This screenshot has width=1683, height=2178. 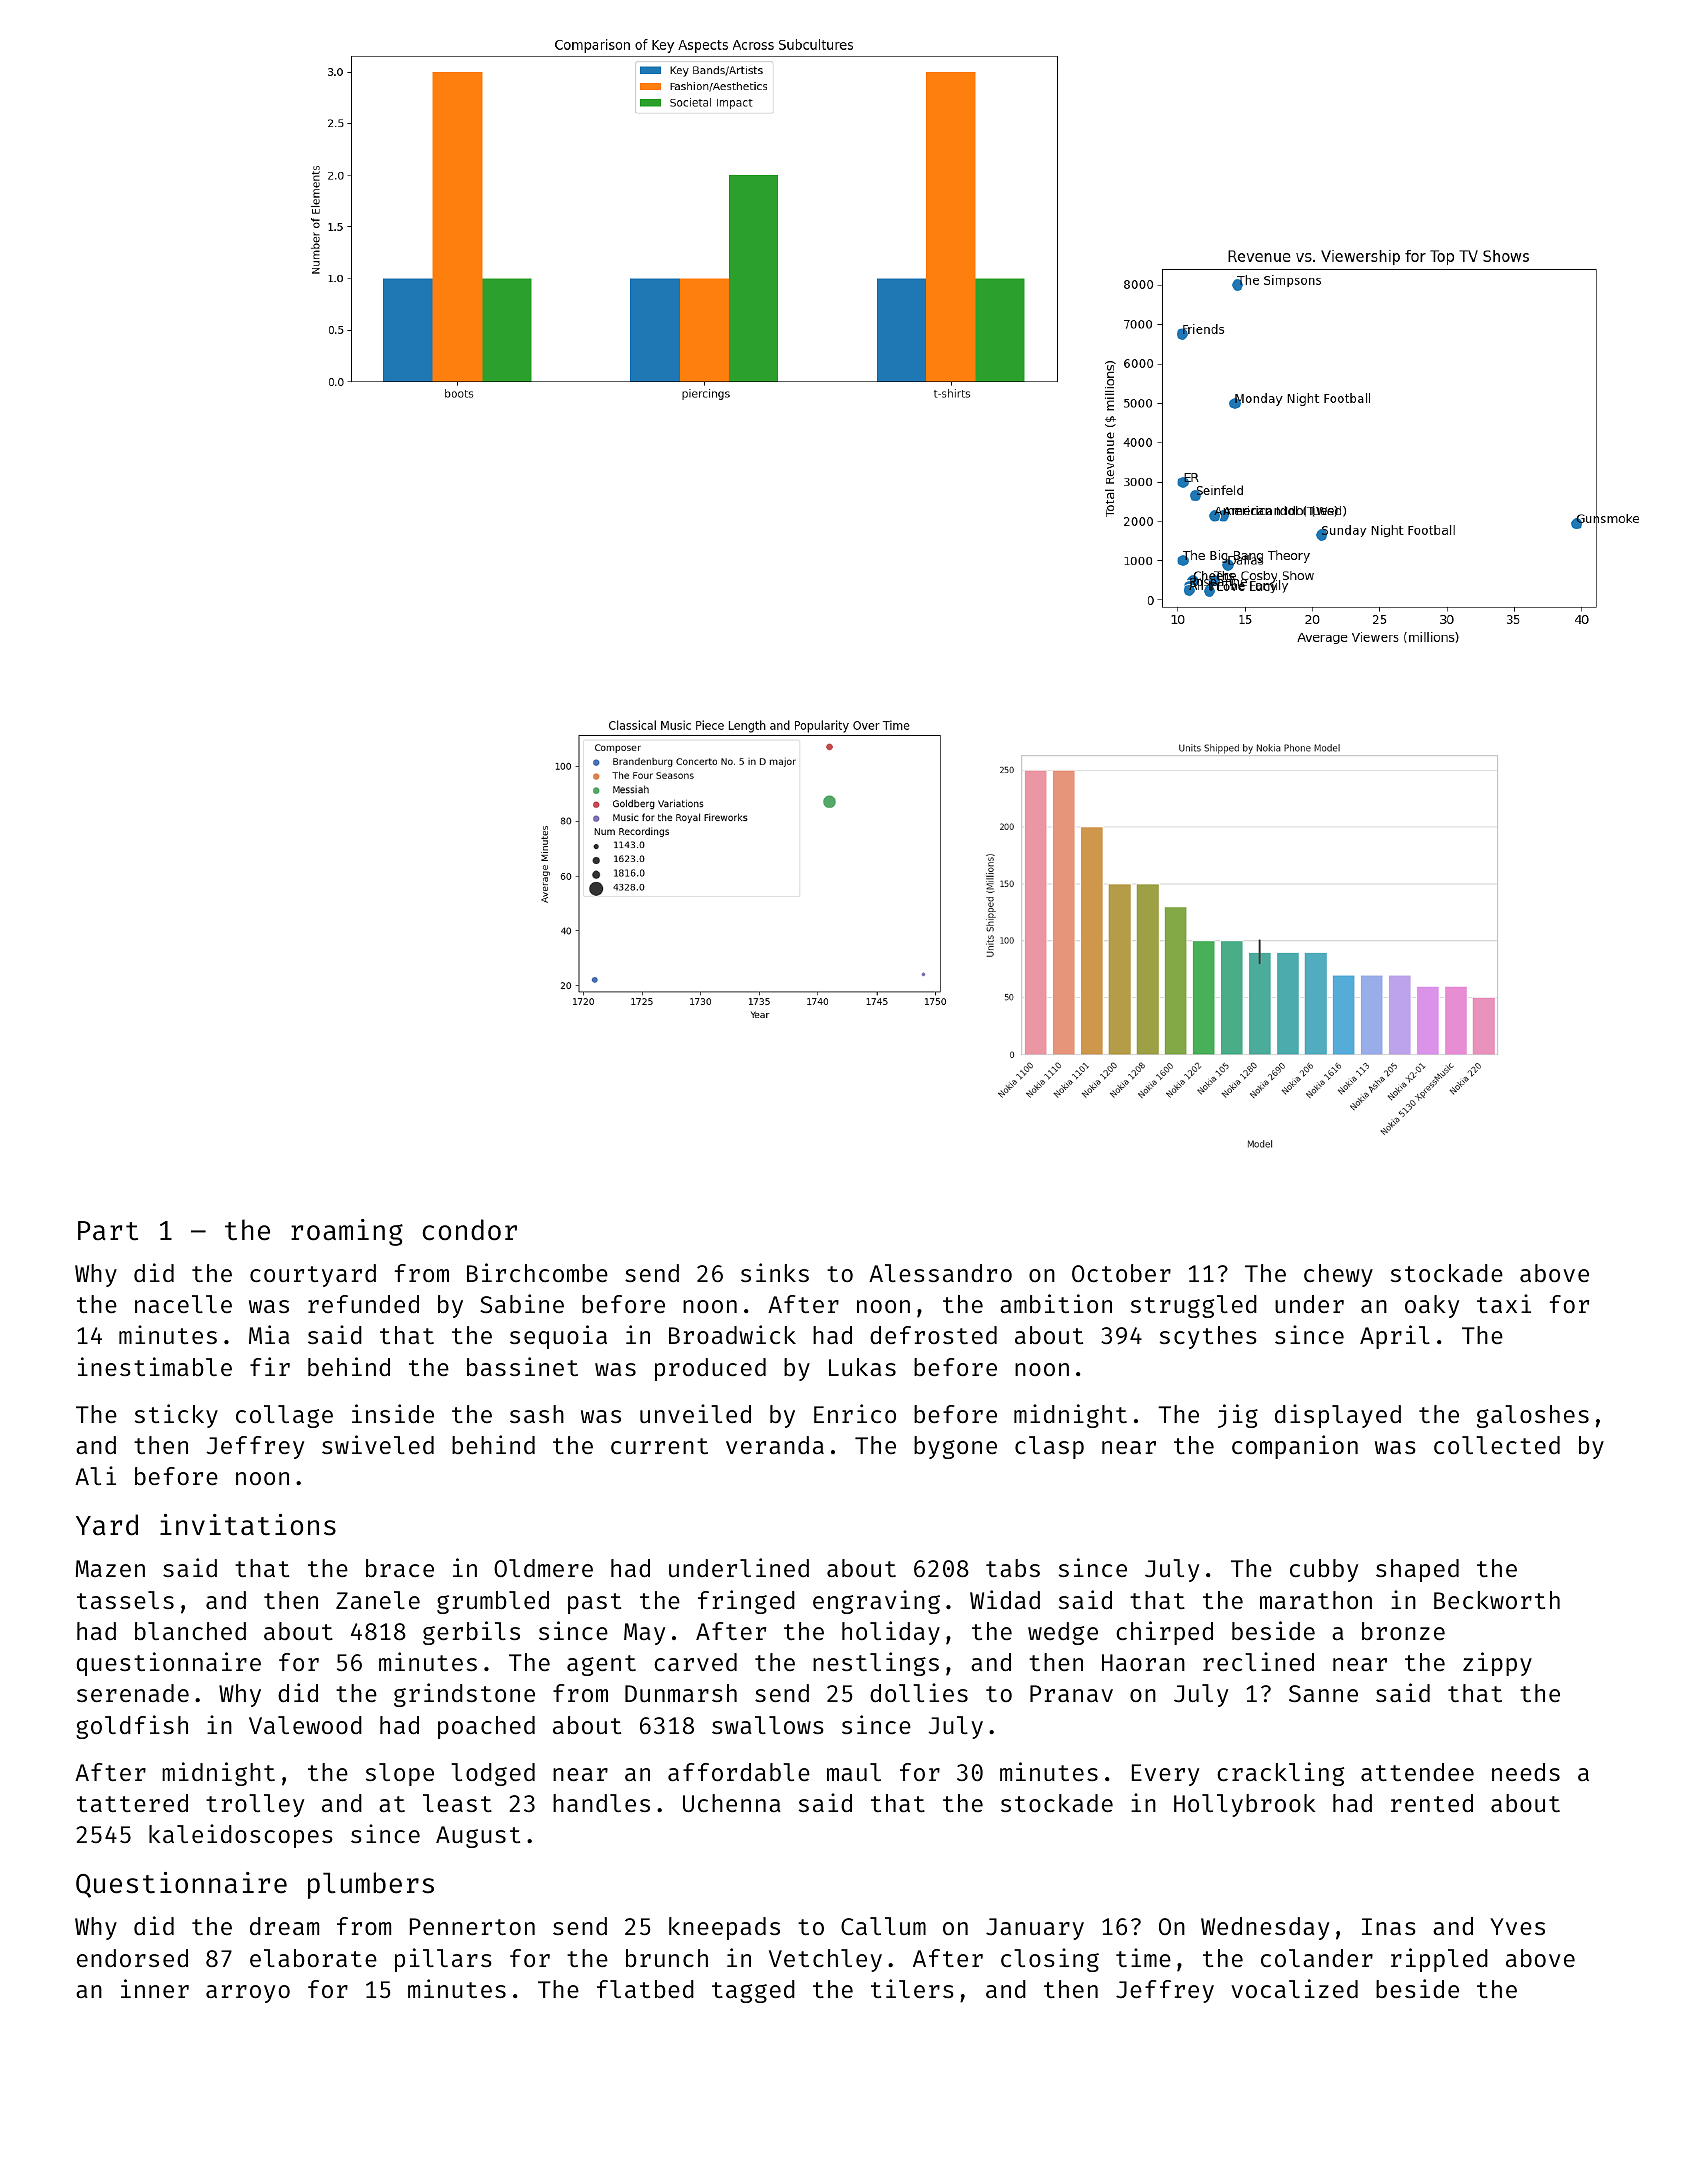 What do you see at coordinates (1432, 1803) in the screenshot?
I see `rented` at bounding box center [1432, 1803].
